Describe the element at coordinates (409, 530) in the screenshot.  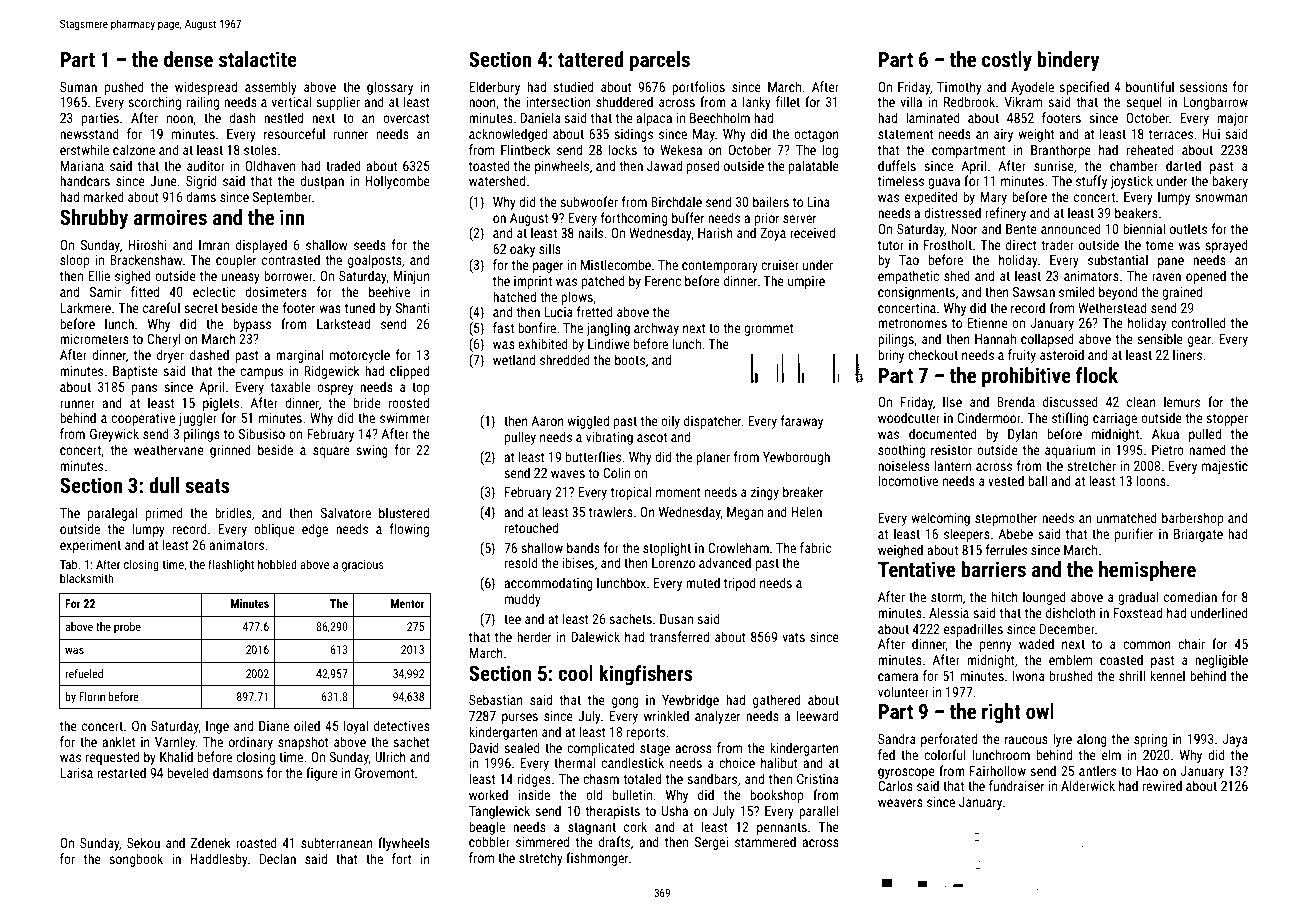
I see `flowing` at that location.
